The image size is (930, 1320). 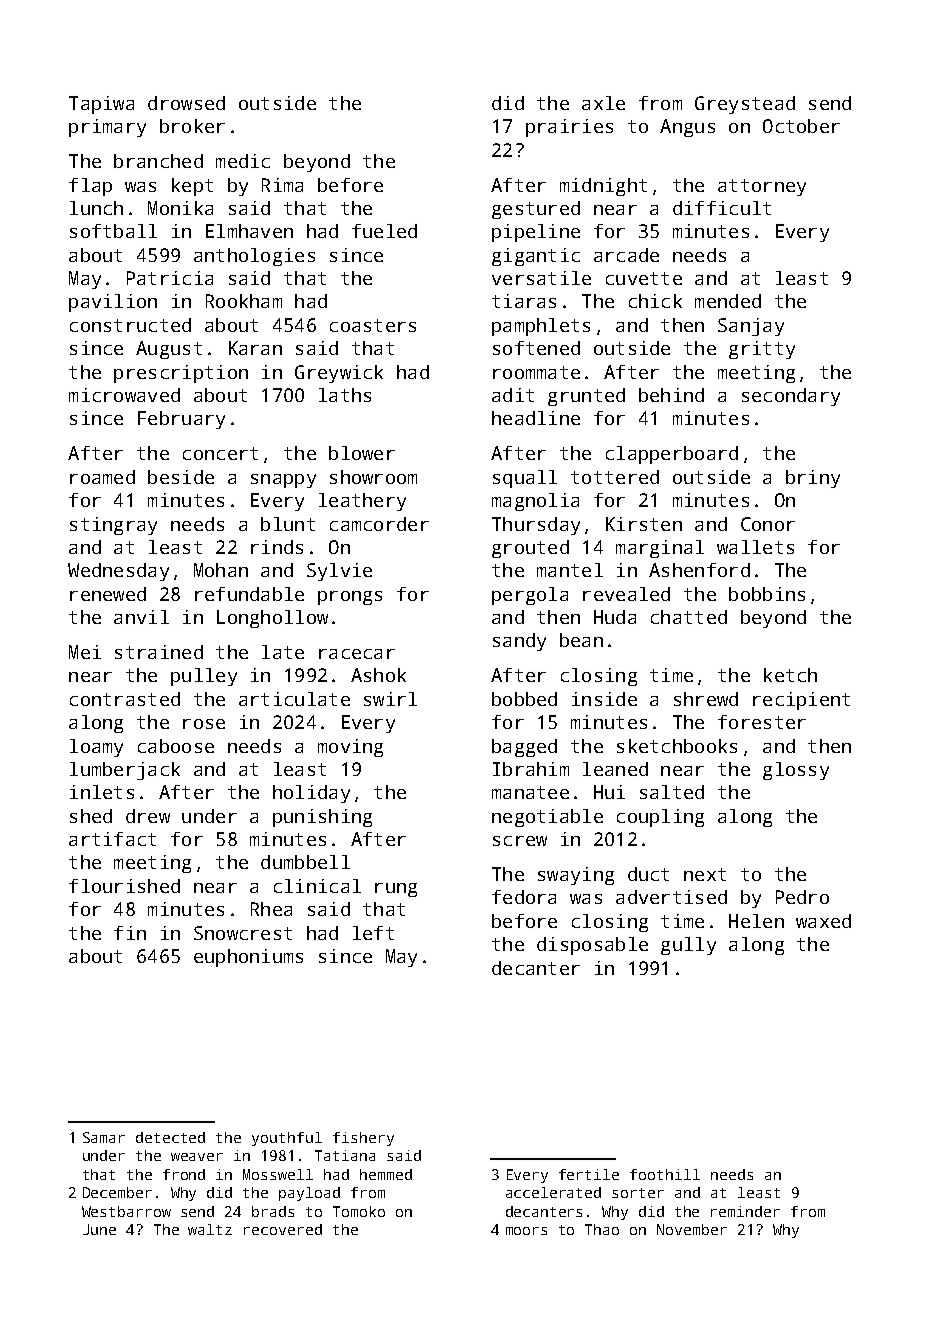 What do you see at coordinates (644, 278) in the page?
I see `cuvette` at bounding box center [644, 278].
